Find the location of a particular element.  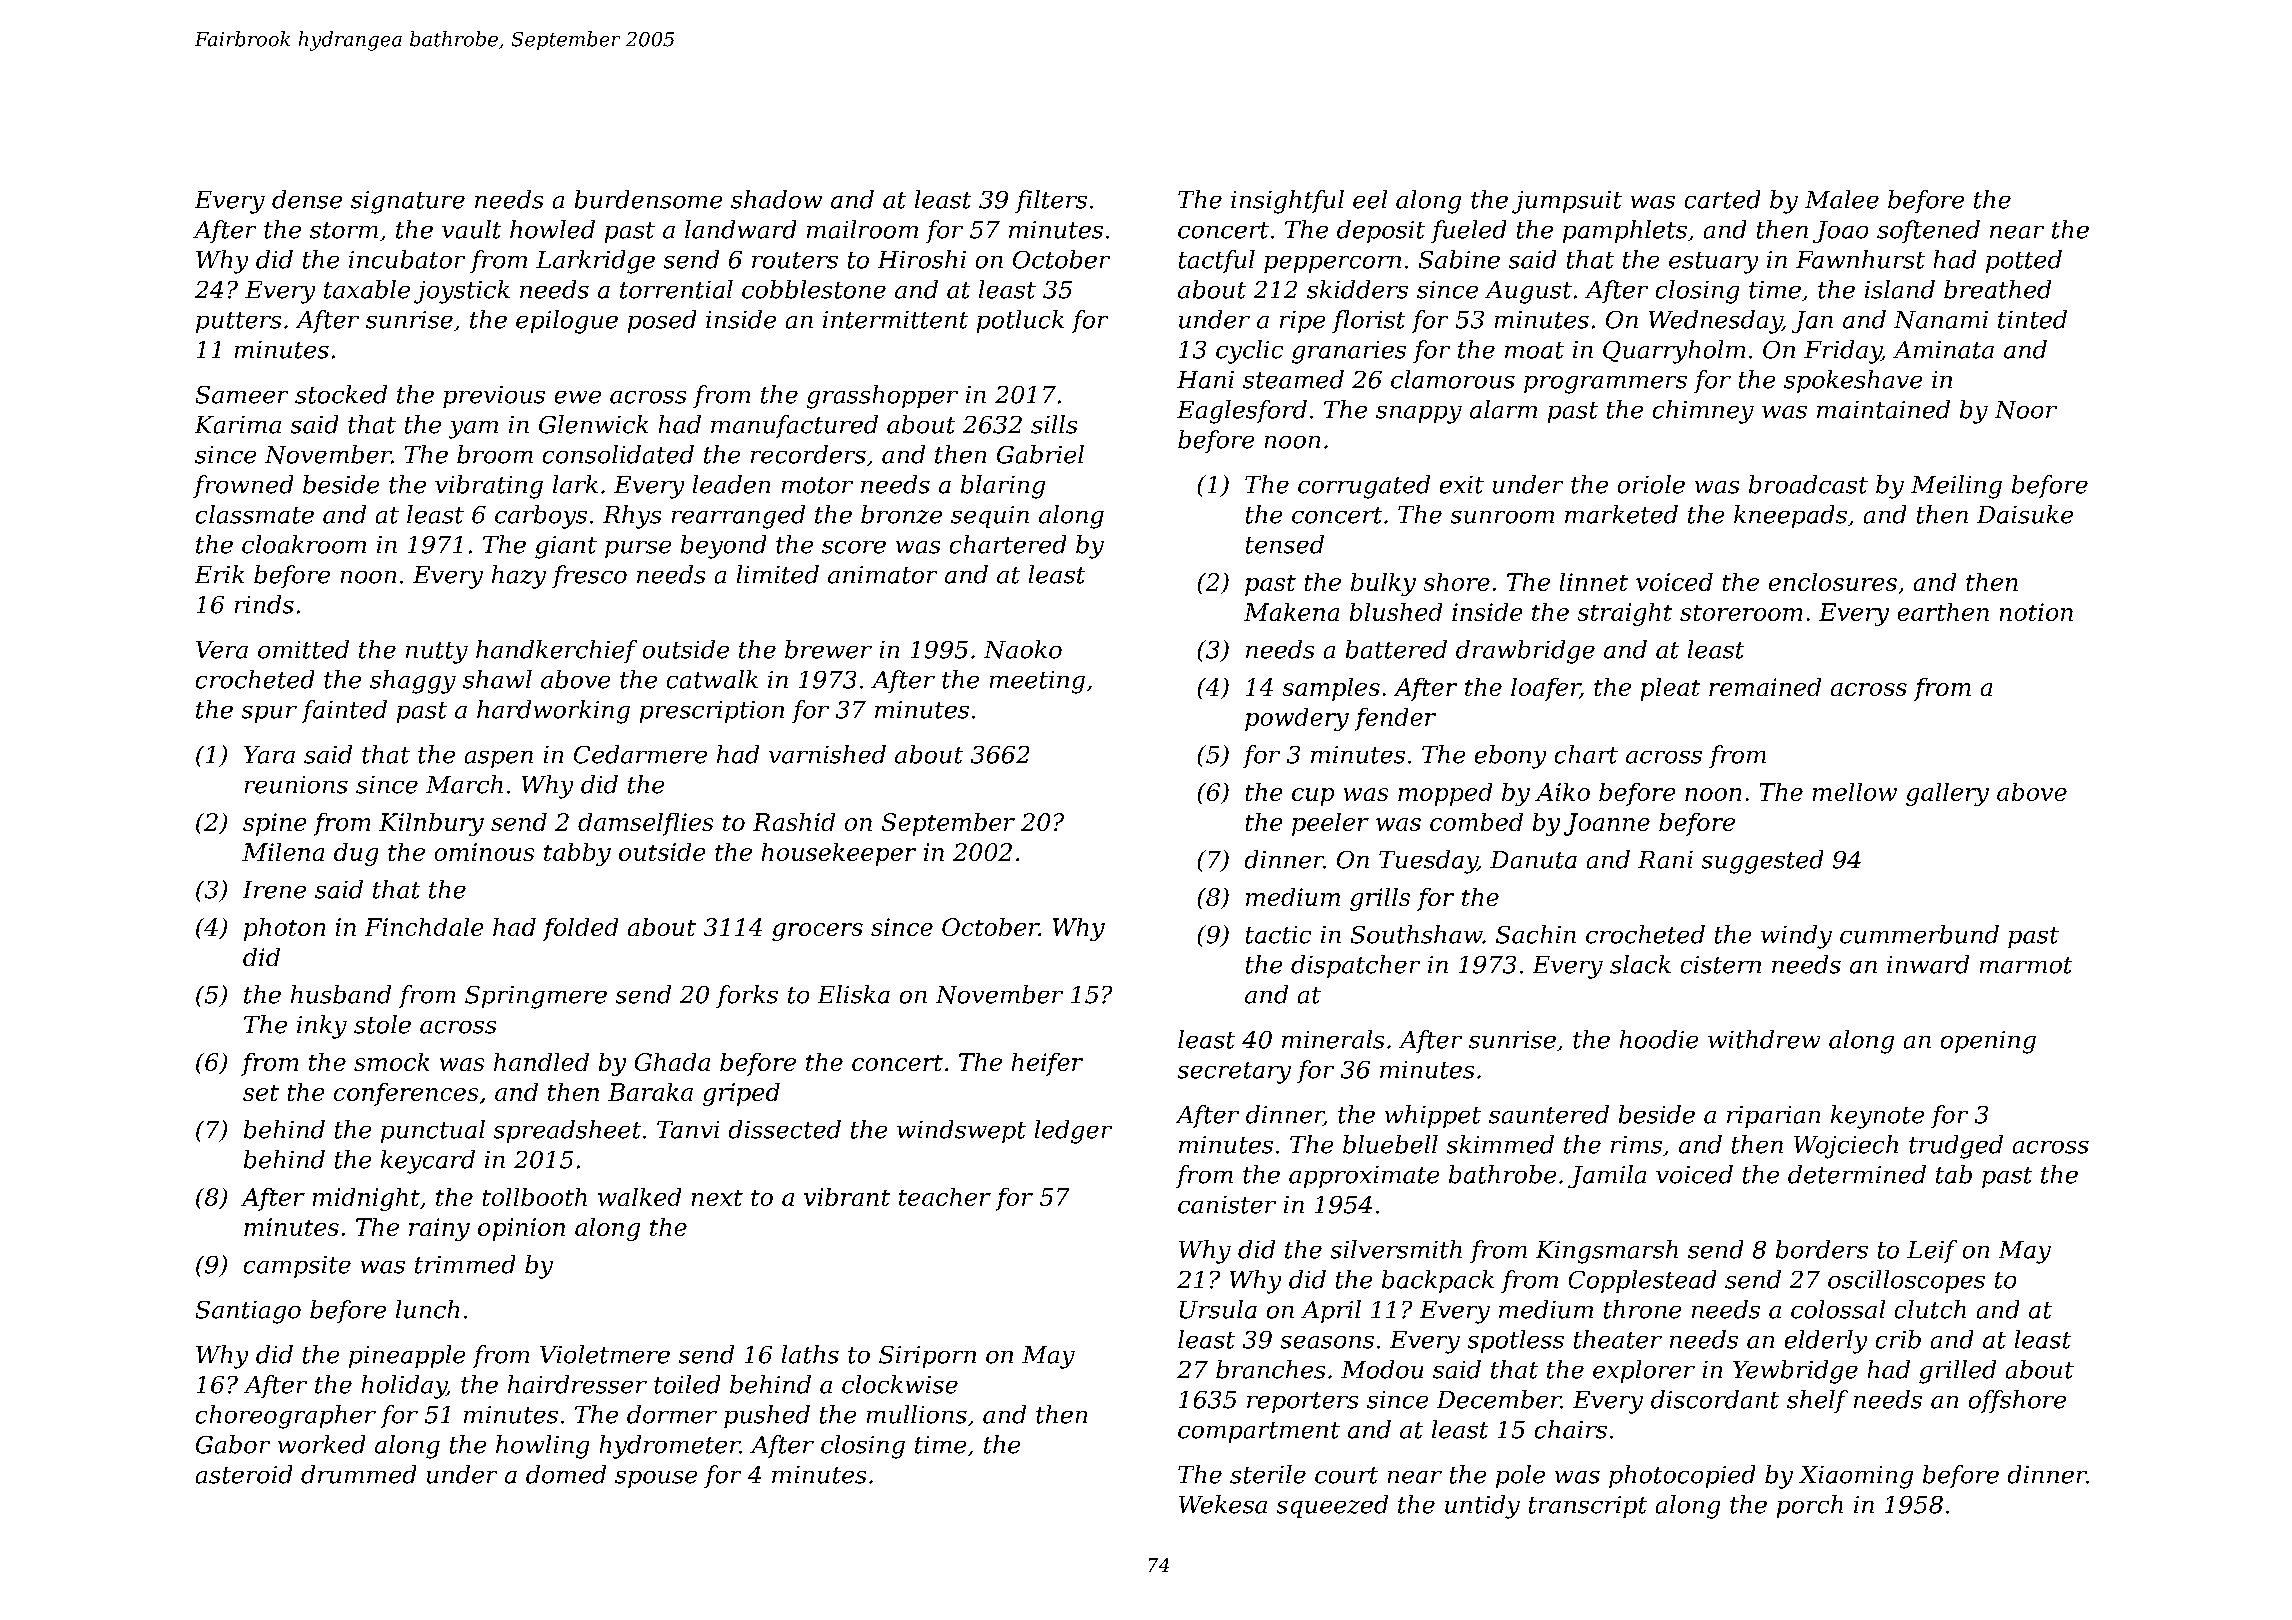

classmate is located at coordinates (255, 514).
